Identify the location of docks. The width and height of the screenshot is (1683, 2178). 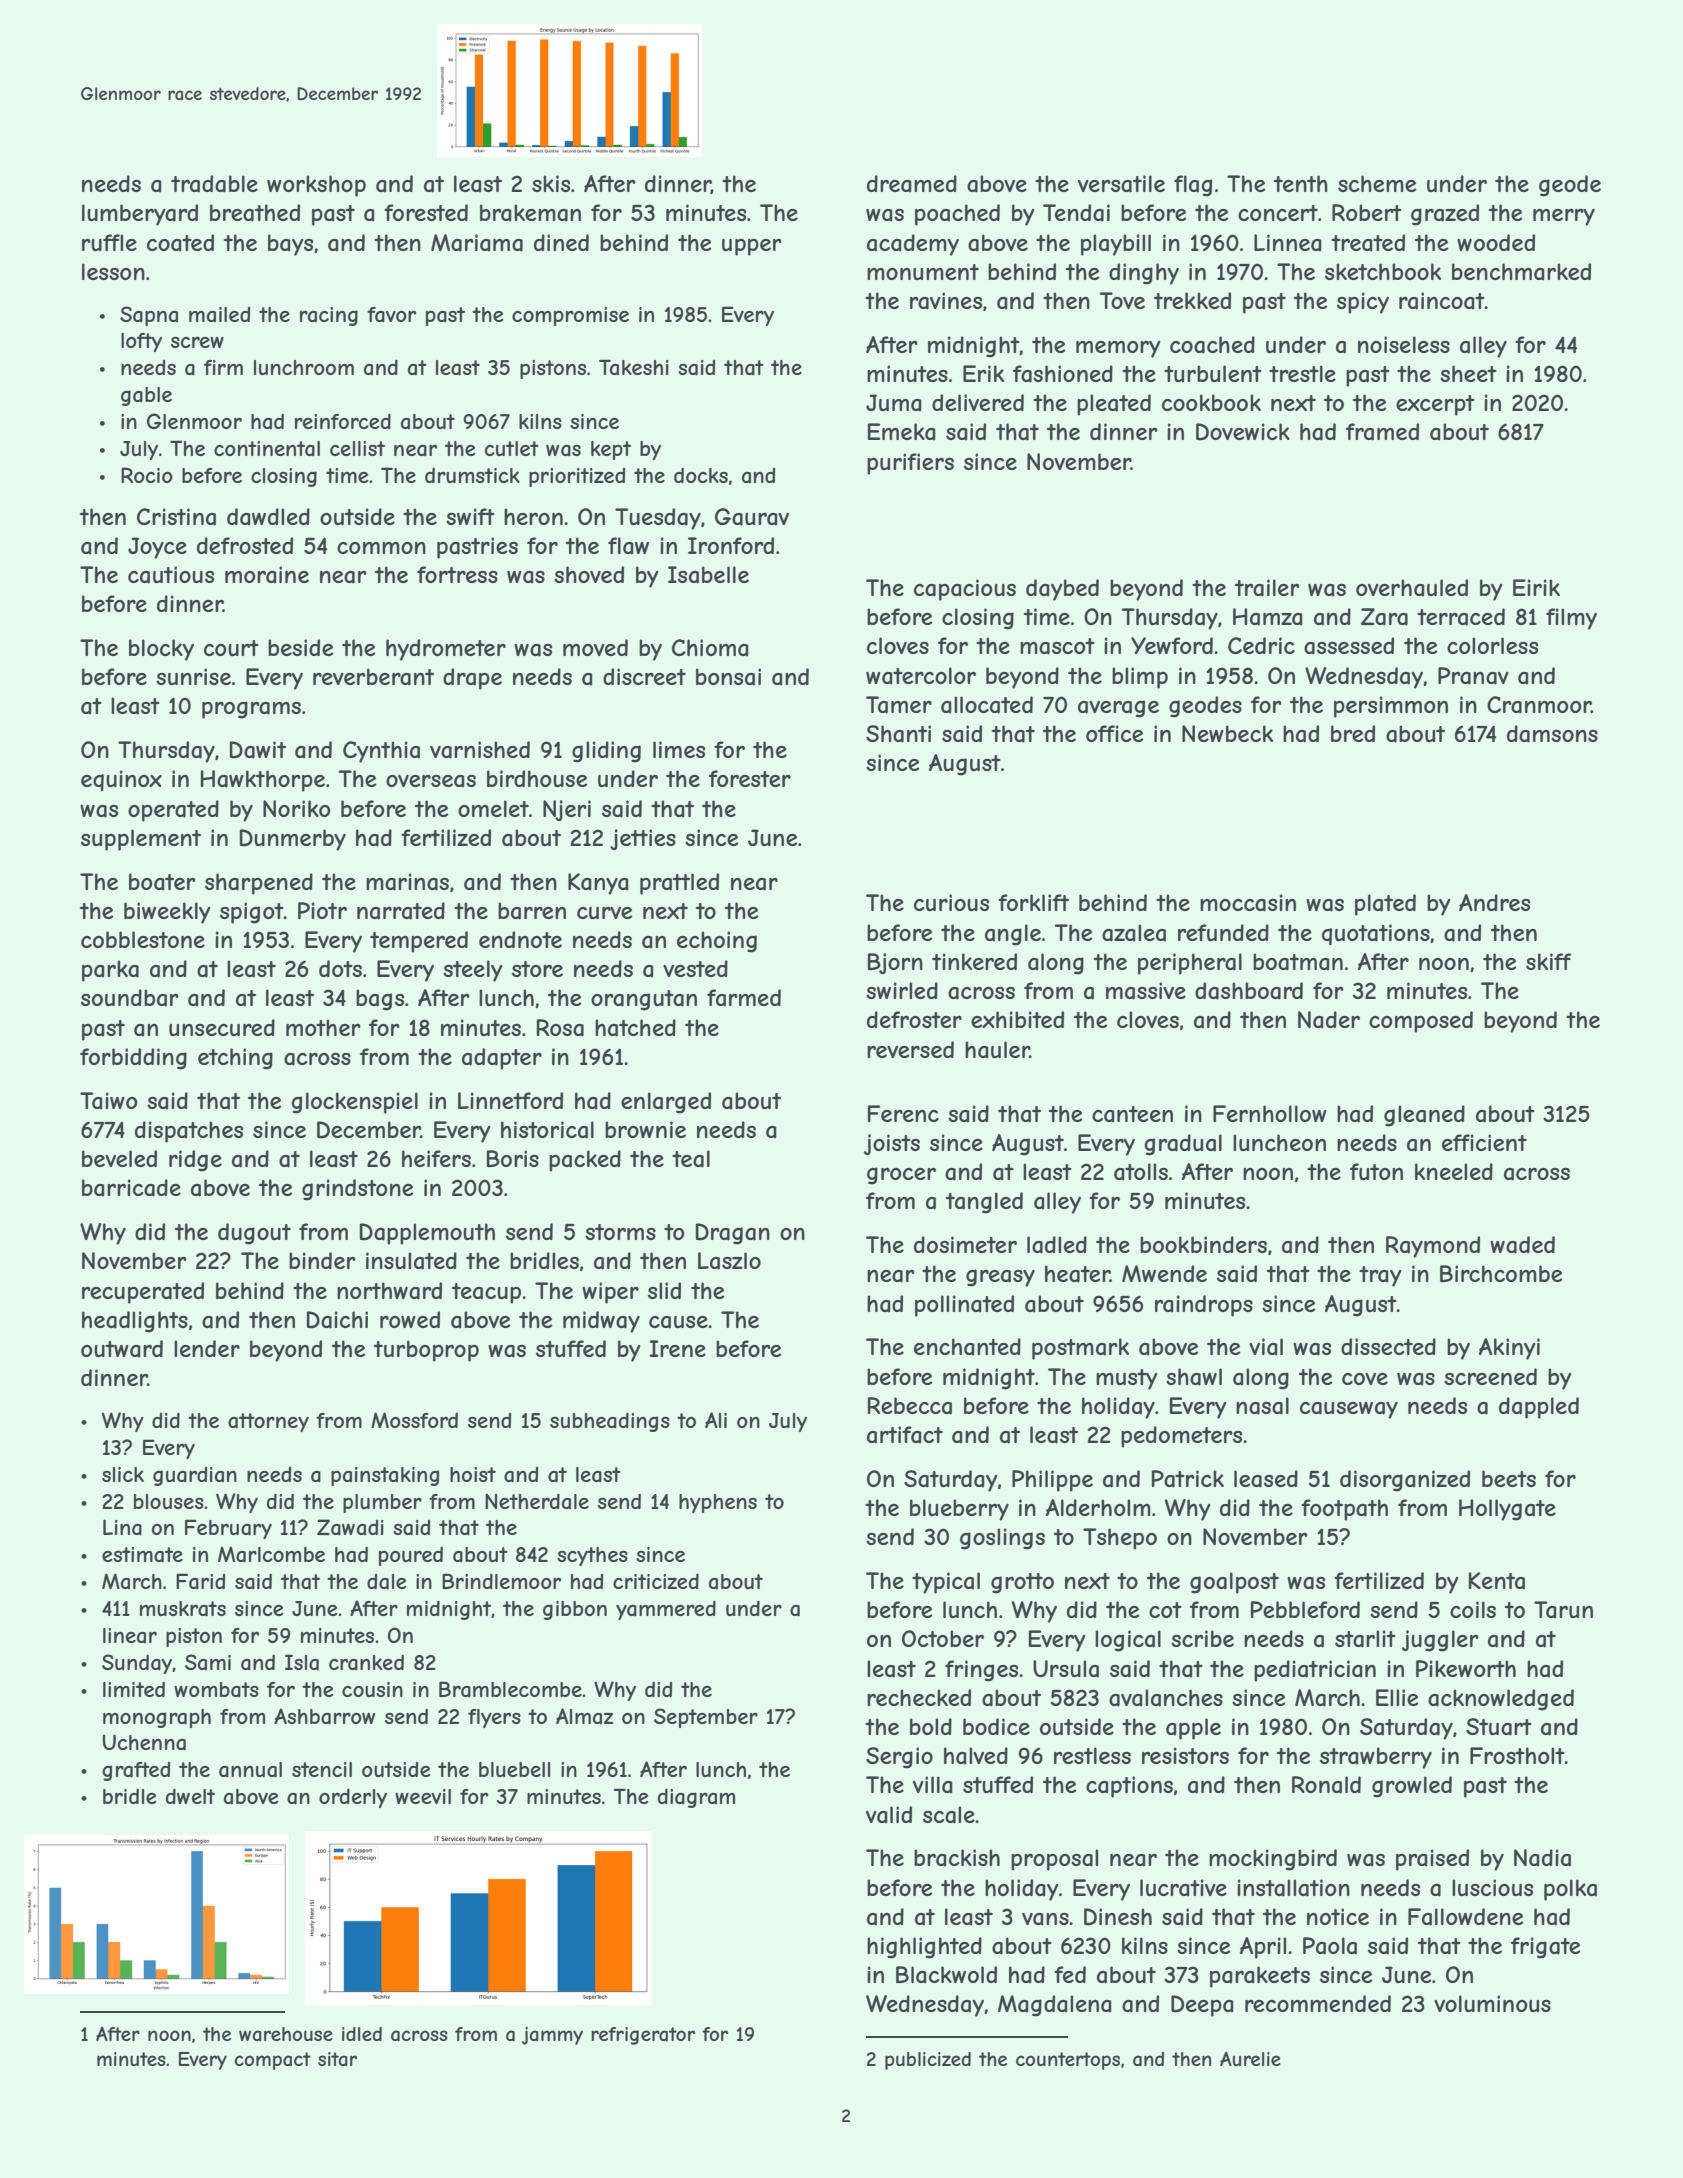
(701, 475).
